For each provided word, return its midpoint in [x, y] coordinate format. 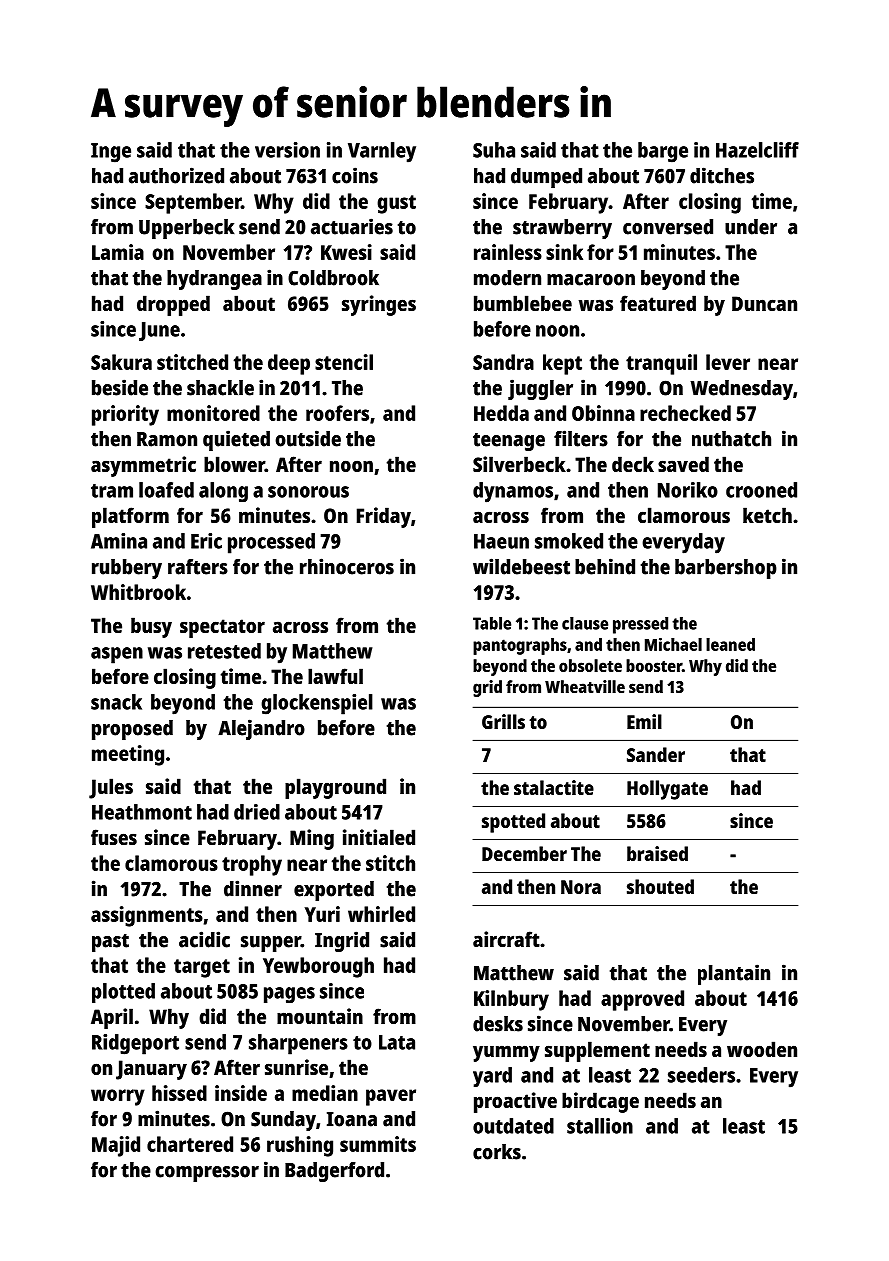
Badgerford [334, 1172]
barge [663, 152]
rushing [300, 1146]
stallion [600, 1126]
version [287, 150]
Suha [494, 150]
